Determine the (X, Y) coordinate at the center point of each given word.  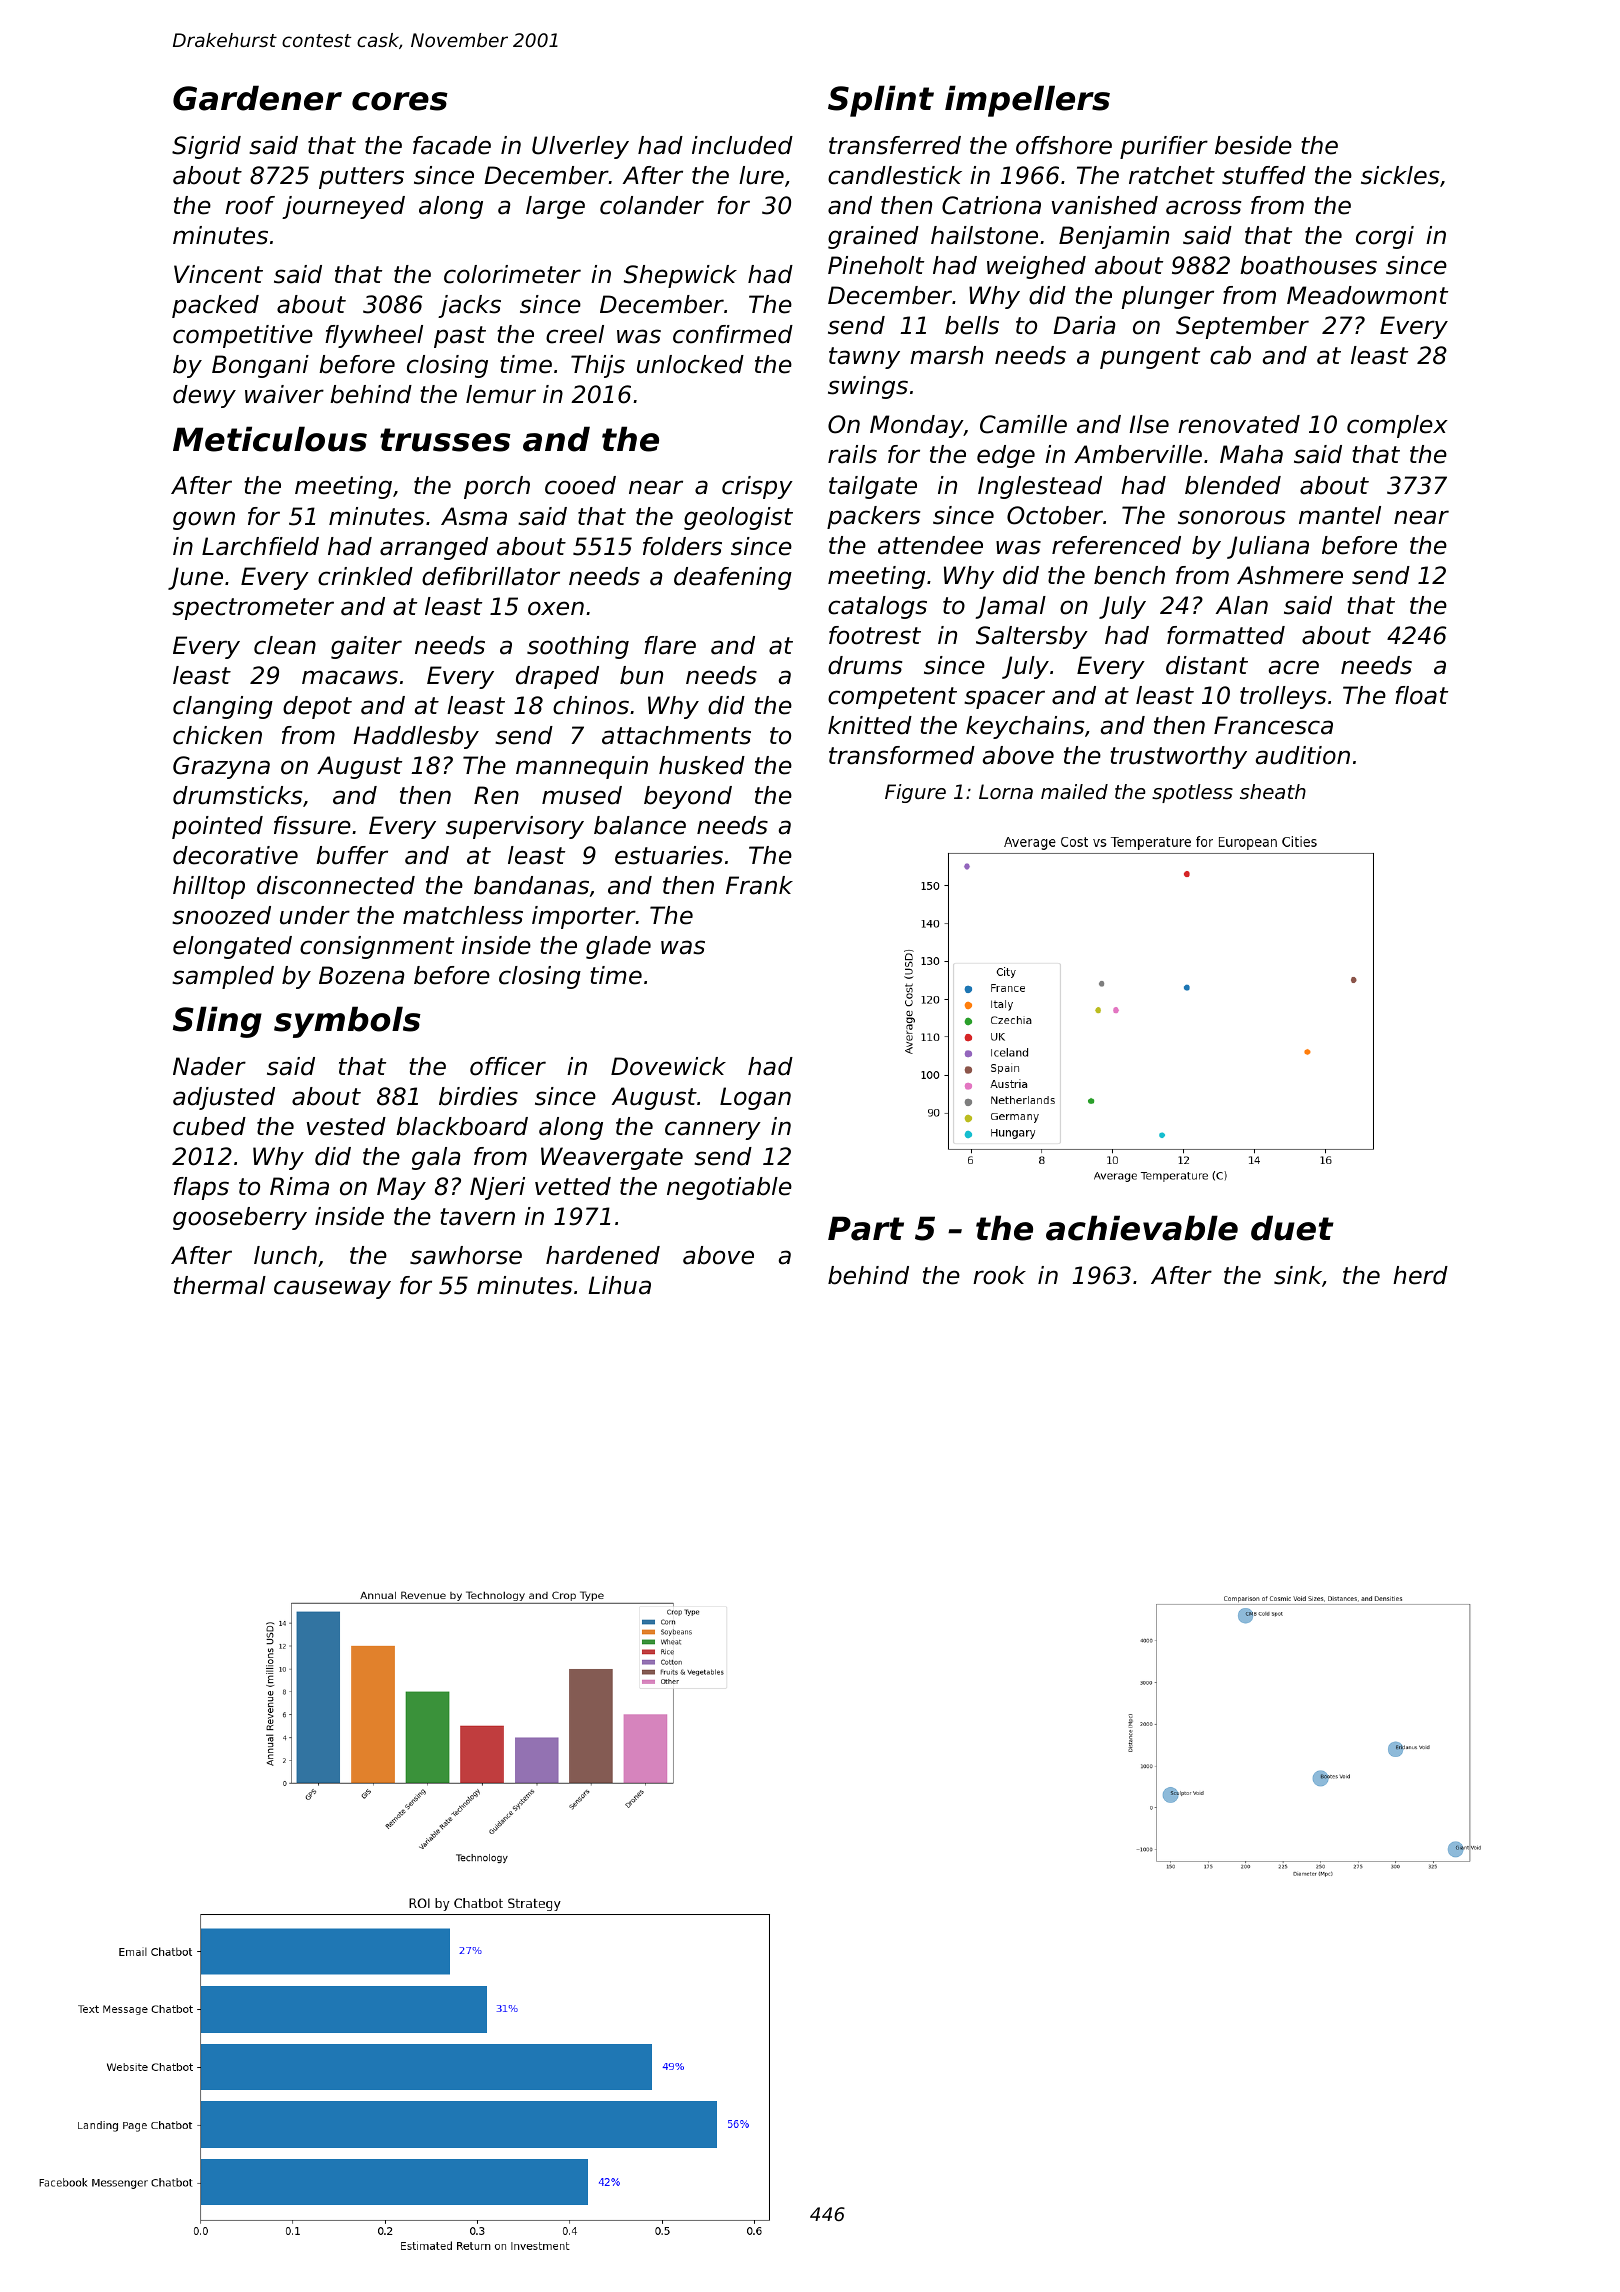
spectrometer (253, 609)
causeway (332, 1289)
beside (1253, 145)
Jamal (1010, 607)
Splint (881, 101)
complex (1397, 426)
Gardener (257, 98)
